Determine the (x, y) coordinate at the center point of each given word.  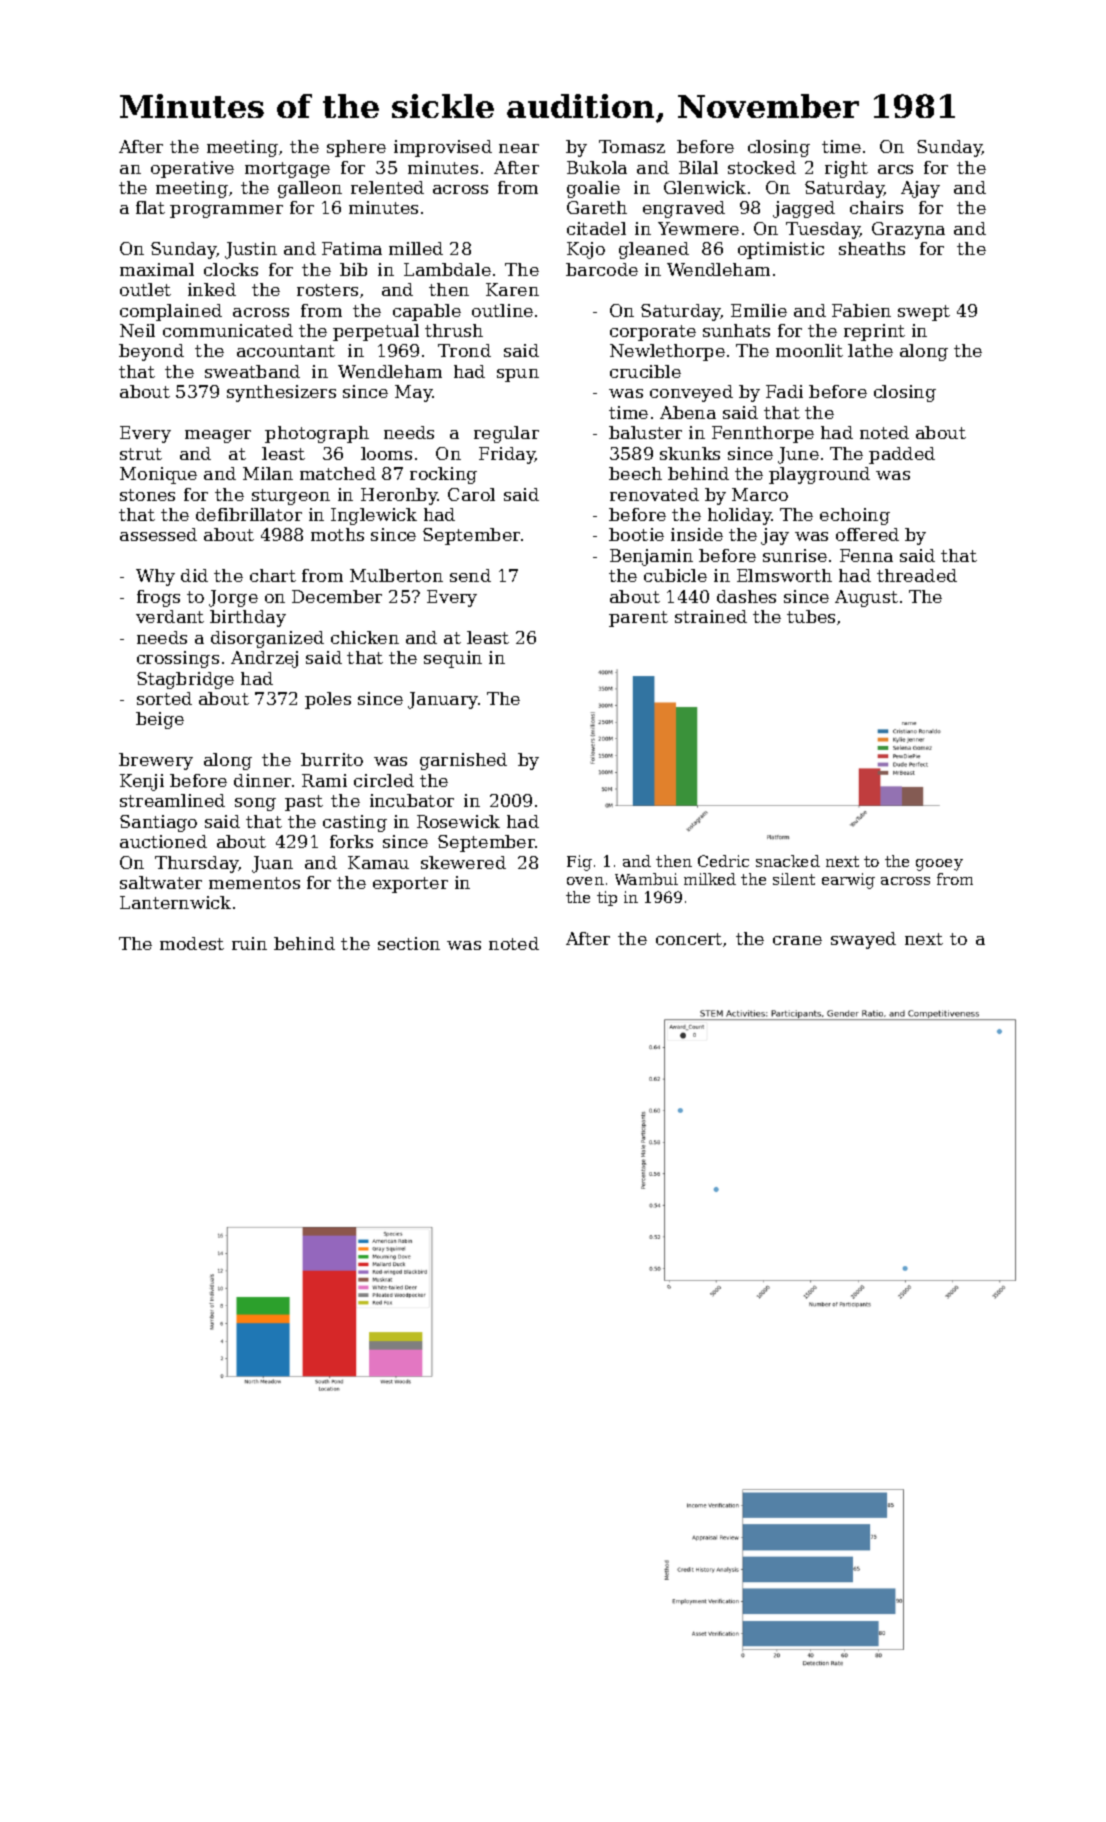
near (519, 148)
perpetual (376, 332)
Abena (688, 412)
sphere (356, 148)
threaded (917, 575)
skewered (463, 862)
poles (328, 700)
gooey (939, 865)
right (846, 169)
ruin (249, 943)
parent (638, 619)
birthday (248, 618)
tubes (811, 616)
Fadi (784, 391)
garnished (463, 761)
